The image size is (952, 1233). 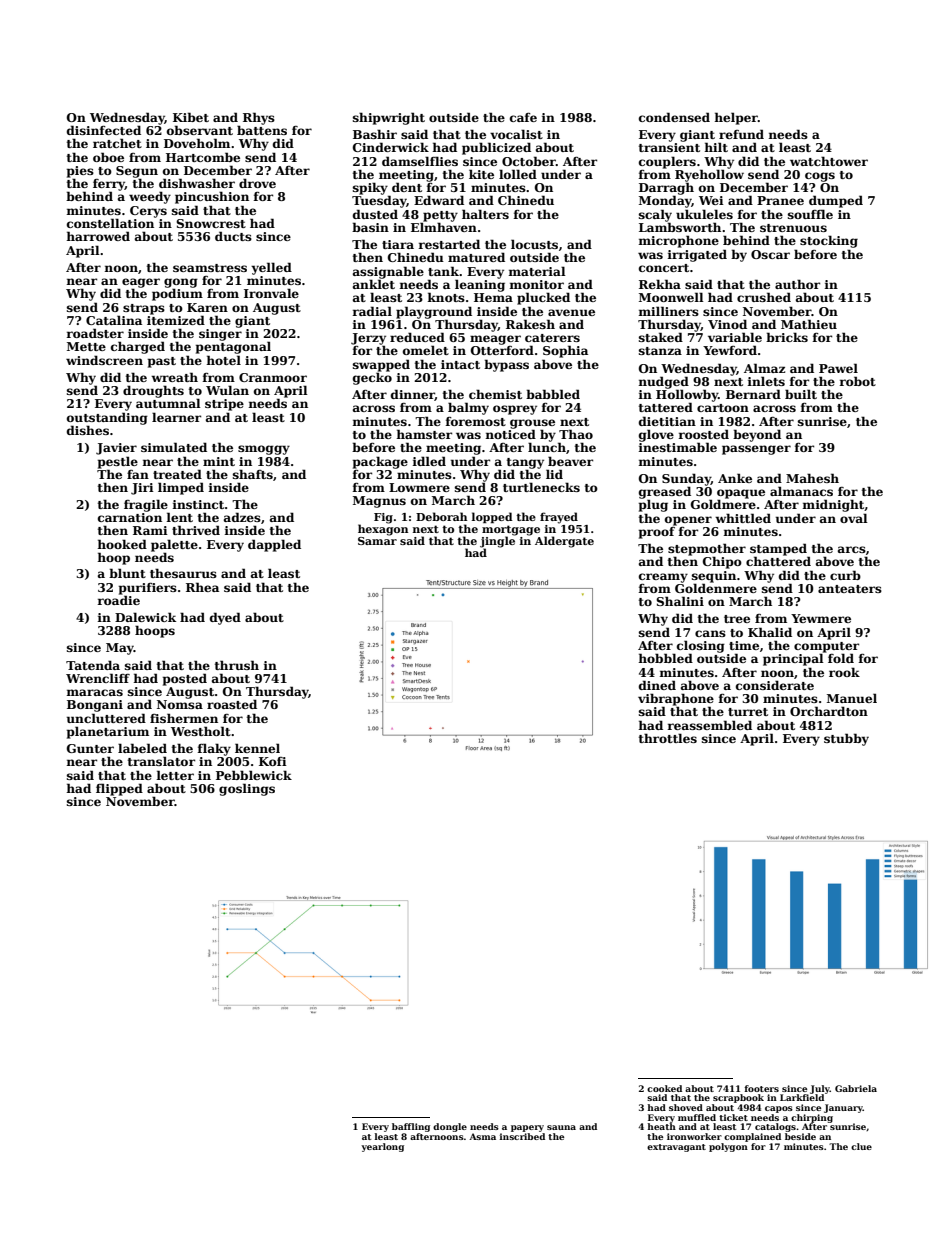 I want to click on Moonwell, so click(x=671, y=297).
